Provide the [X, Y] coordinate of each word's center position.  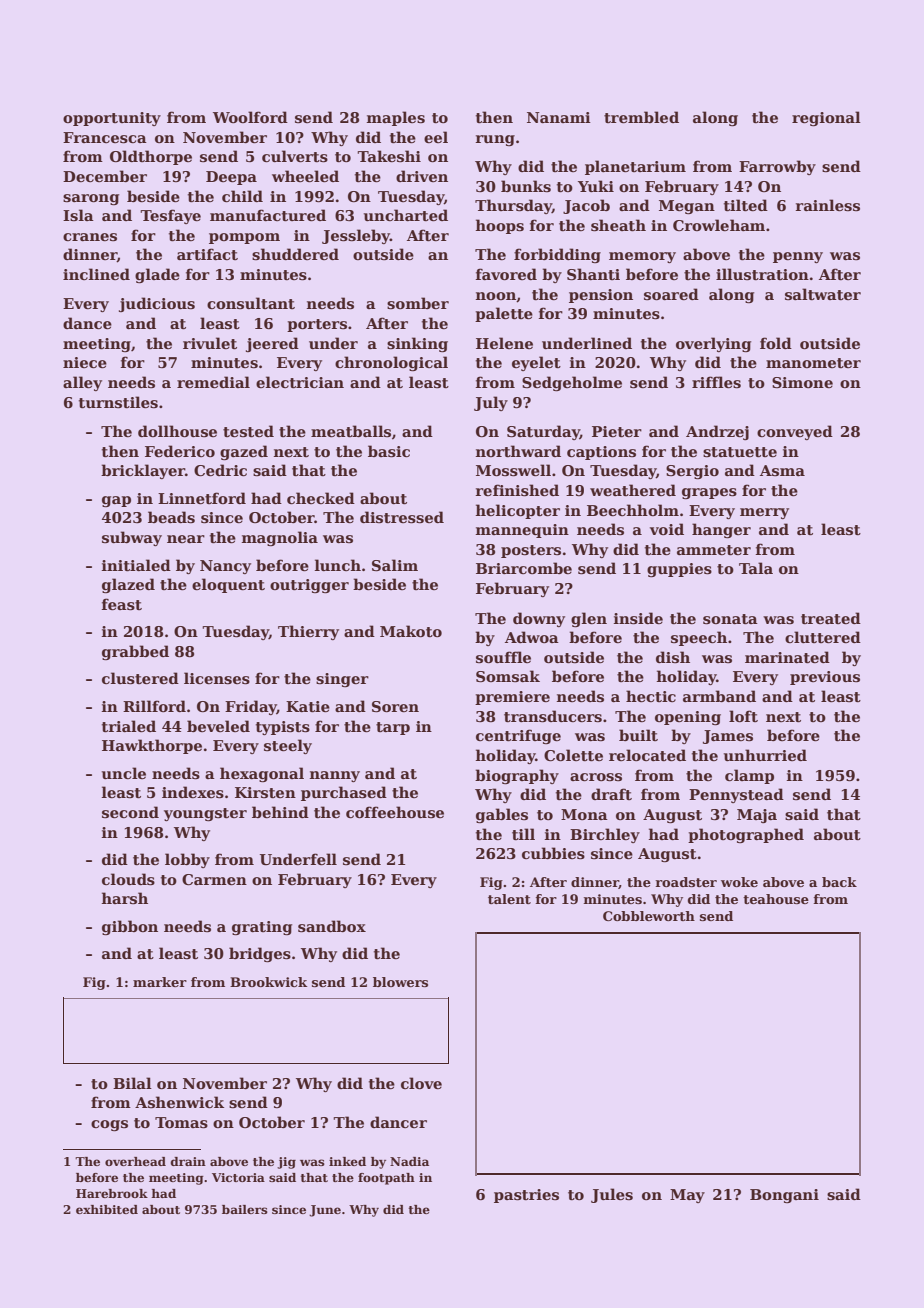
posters [531, 551]
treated [831, 618]
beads [171, 517]
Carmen [214, 879]
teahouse [776, 899]
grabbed [135, 652]
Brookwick [268, 982]
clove [421, 1083]
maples [396, 118]
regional [826, 118]
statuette [740, 452]
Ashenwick [179, 1102]
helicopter [518, 511]
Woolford [250, 117]
